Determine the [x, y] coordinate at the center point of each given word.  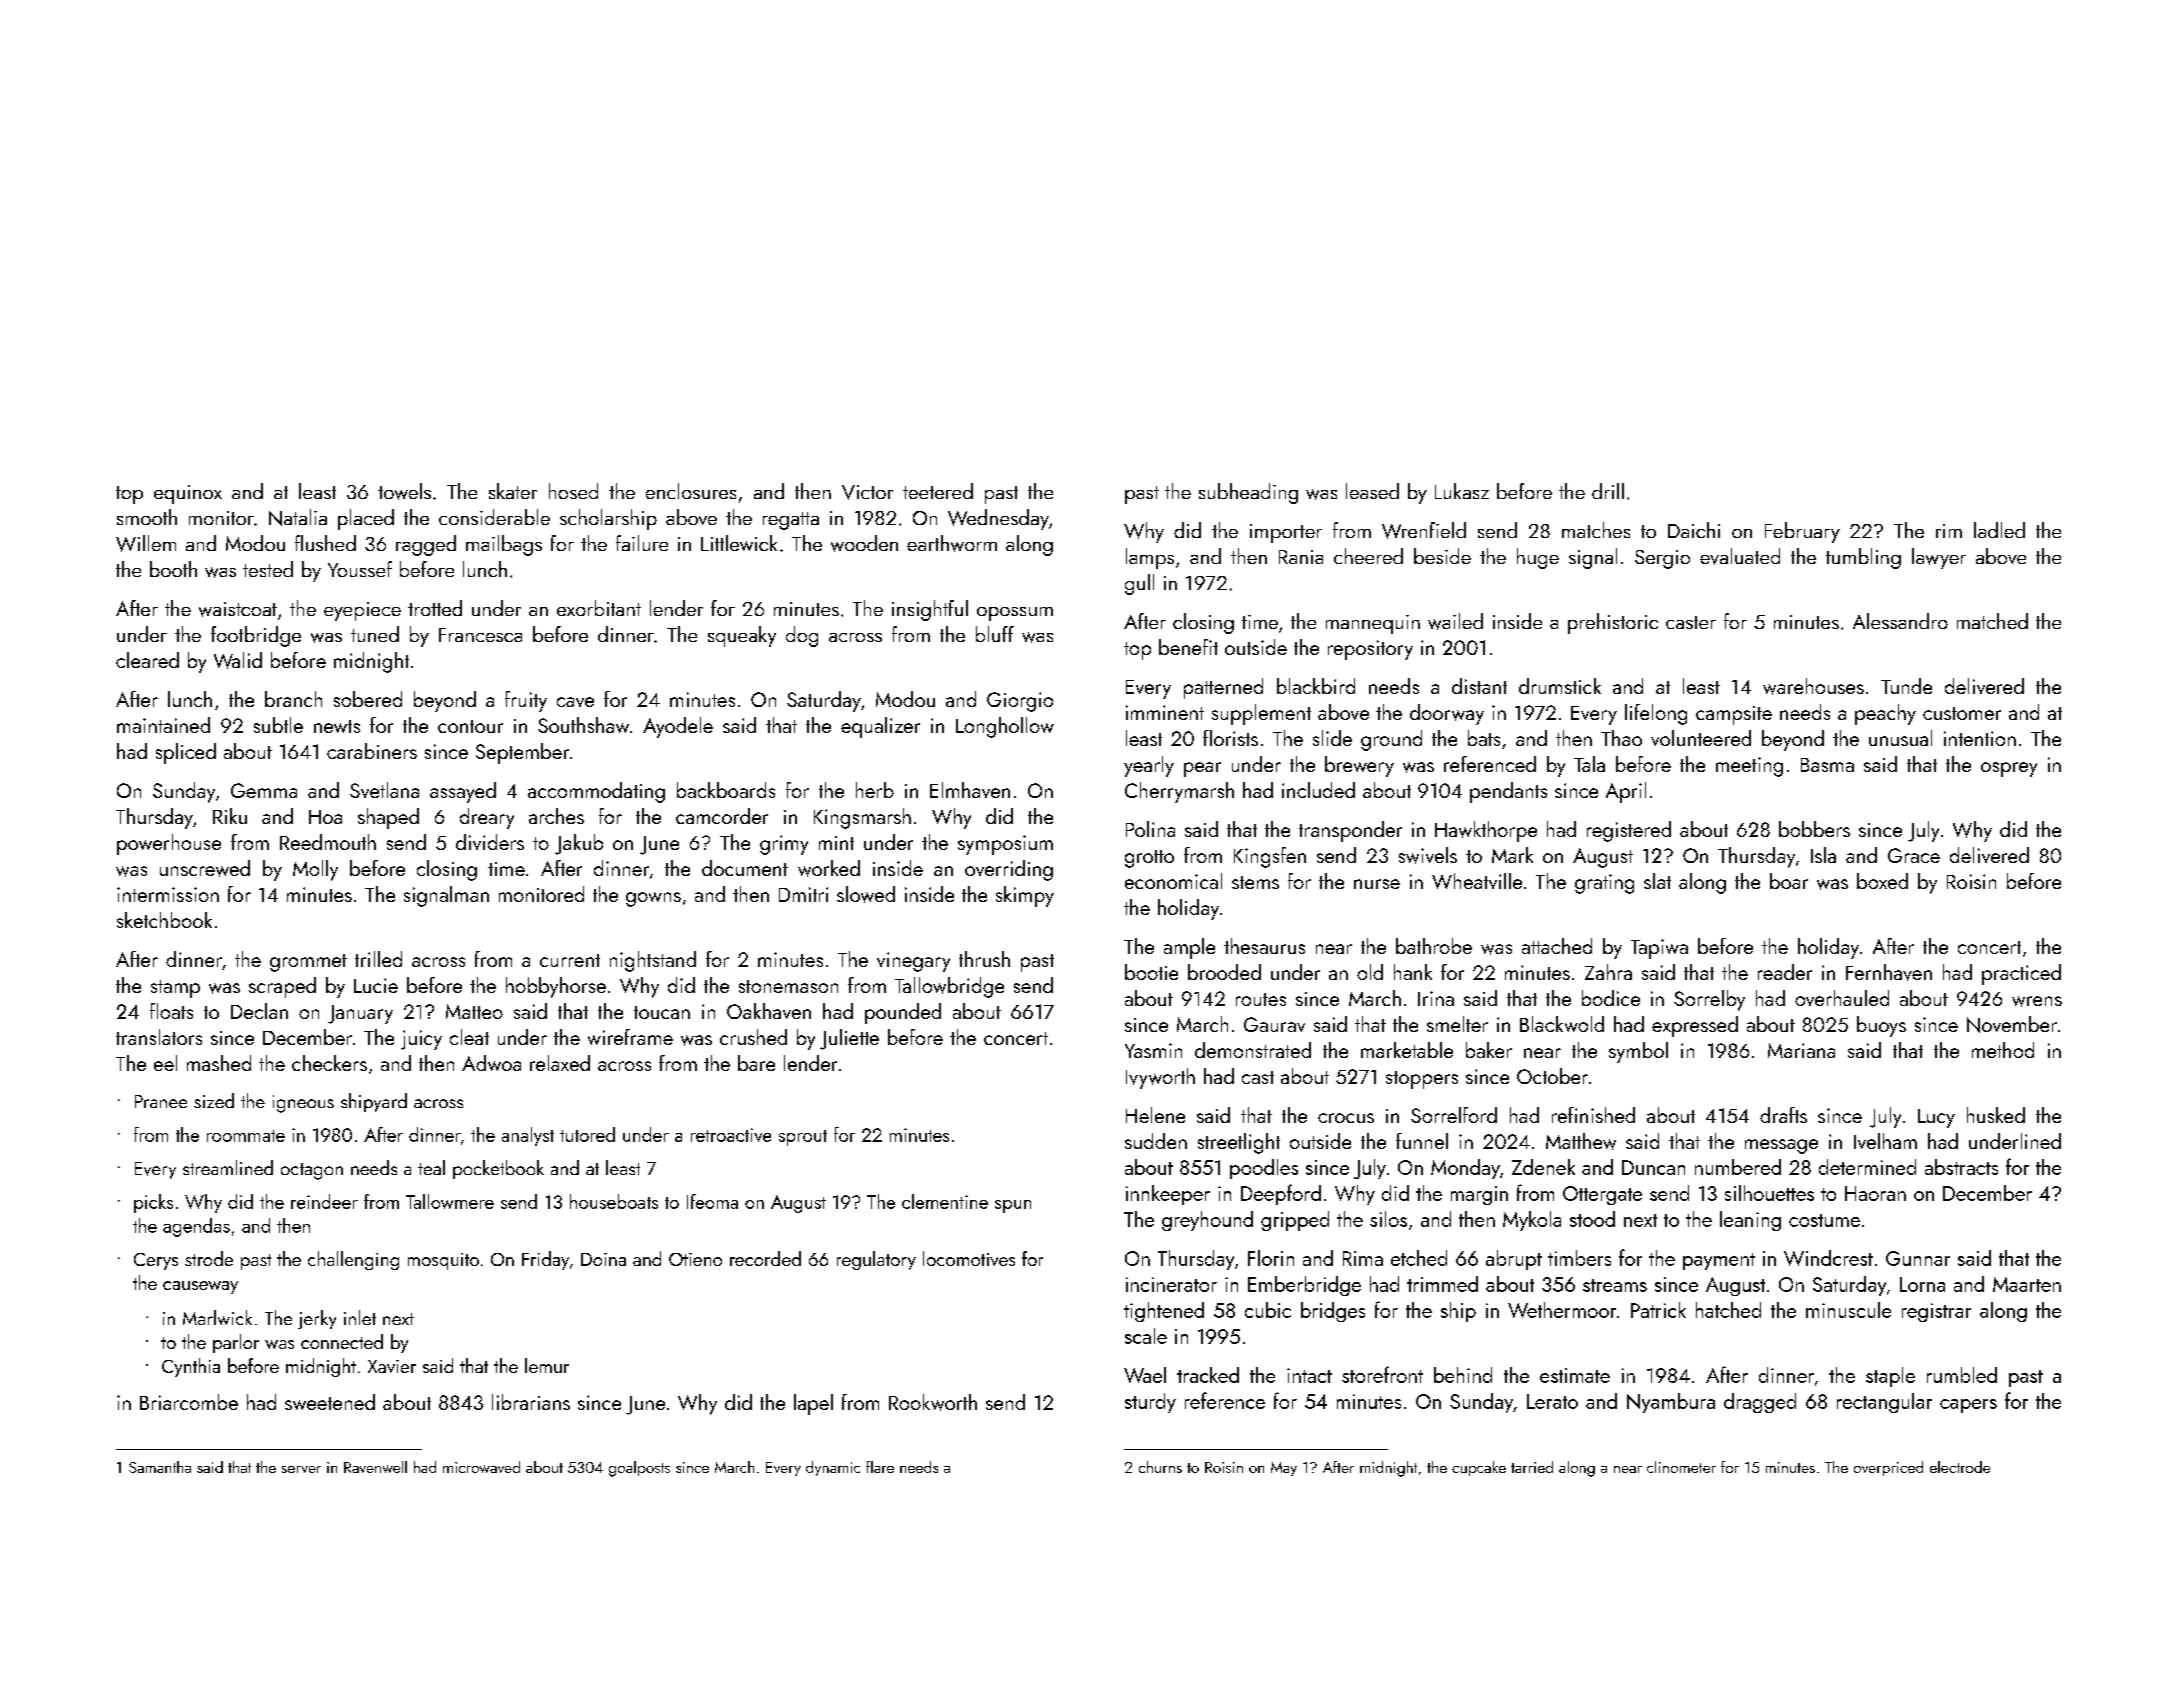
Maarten [2027, 1284]
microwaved [481, 1467]
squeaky [742, 636]
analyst [528, 1136]
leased [1372, 491]
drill [1608, 491]
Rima [1363, 1258]
